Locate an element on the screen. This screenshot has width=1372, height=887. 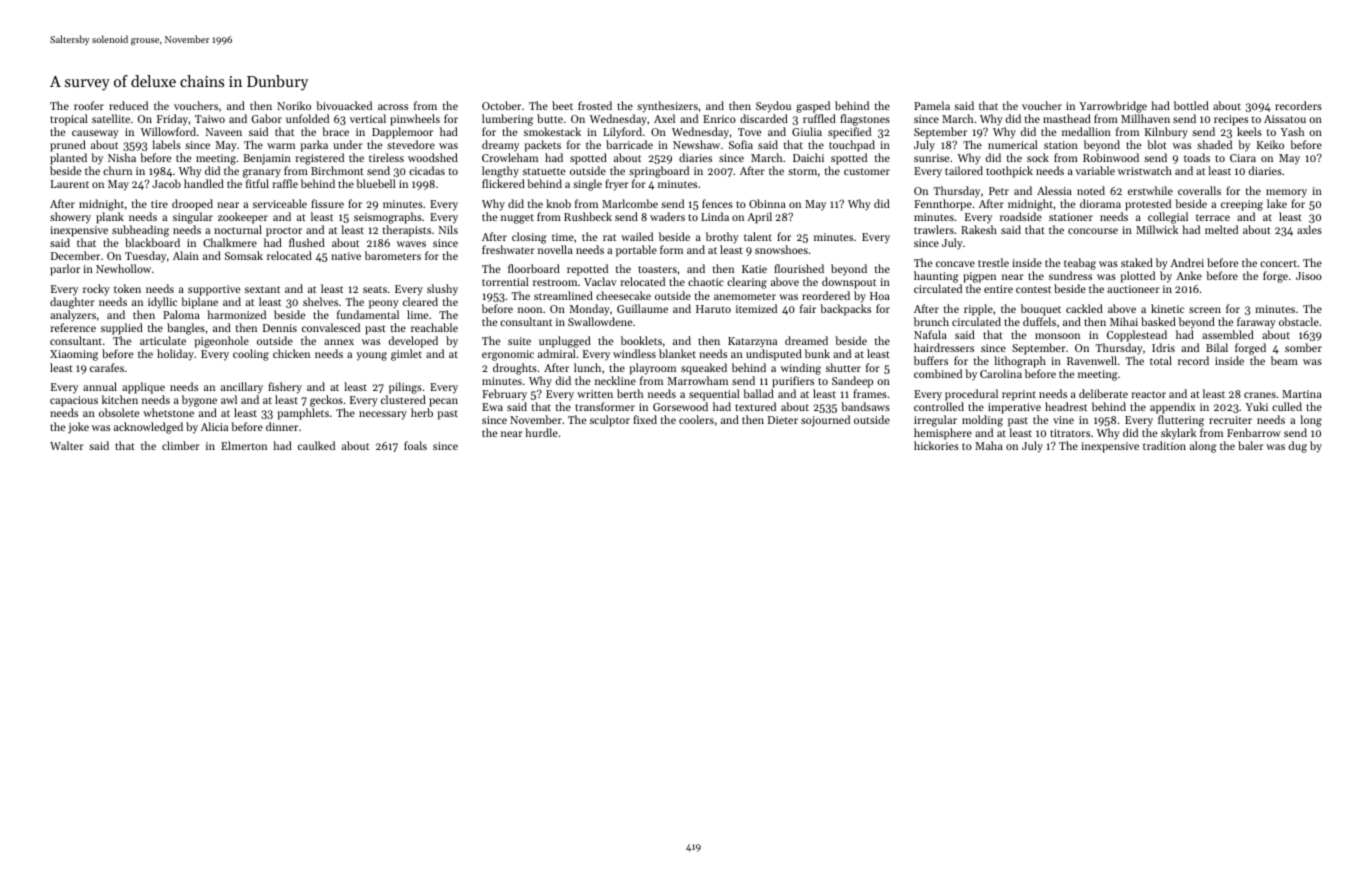
caulked is located at coordinates (316, 445).
